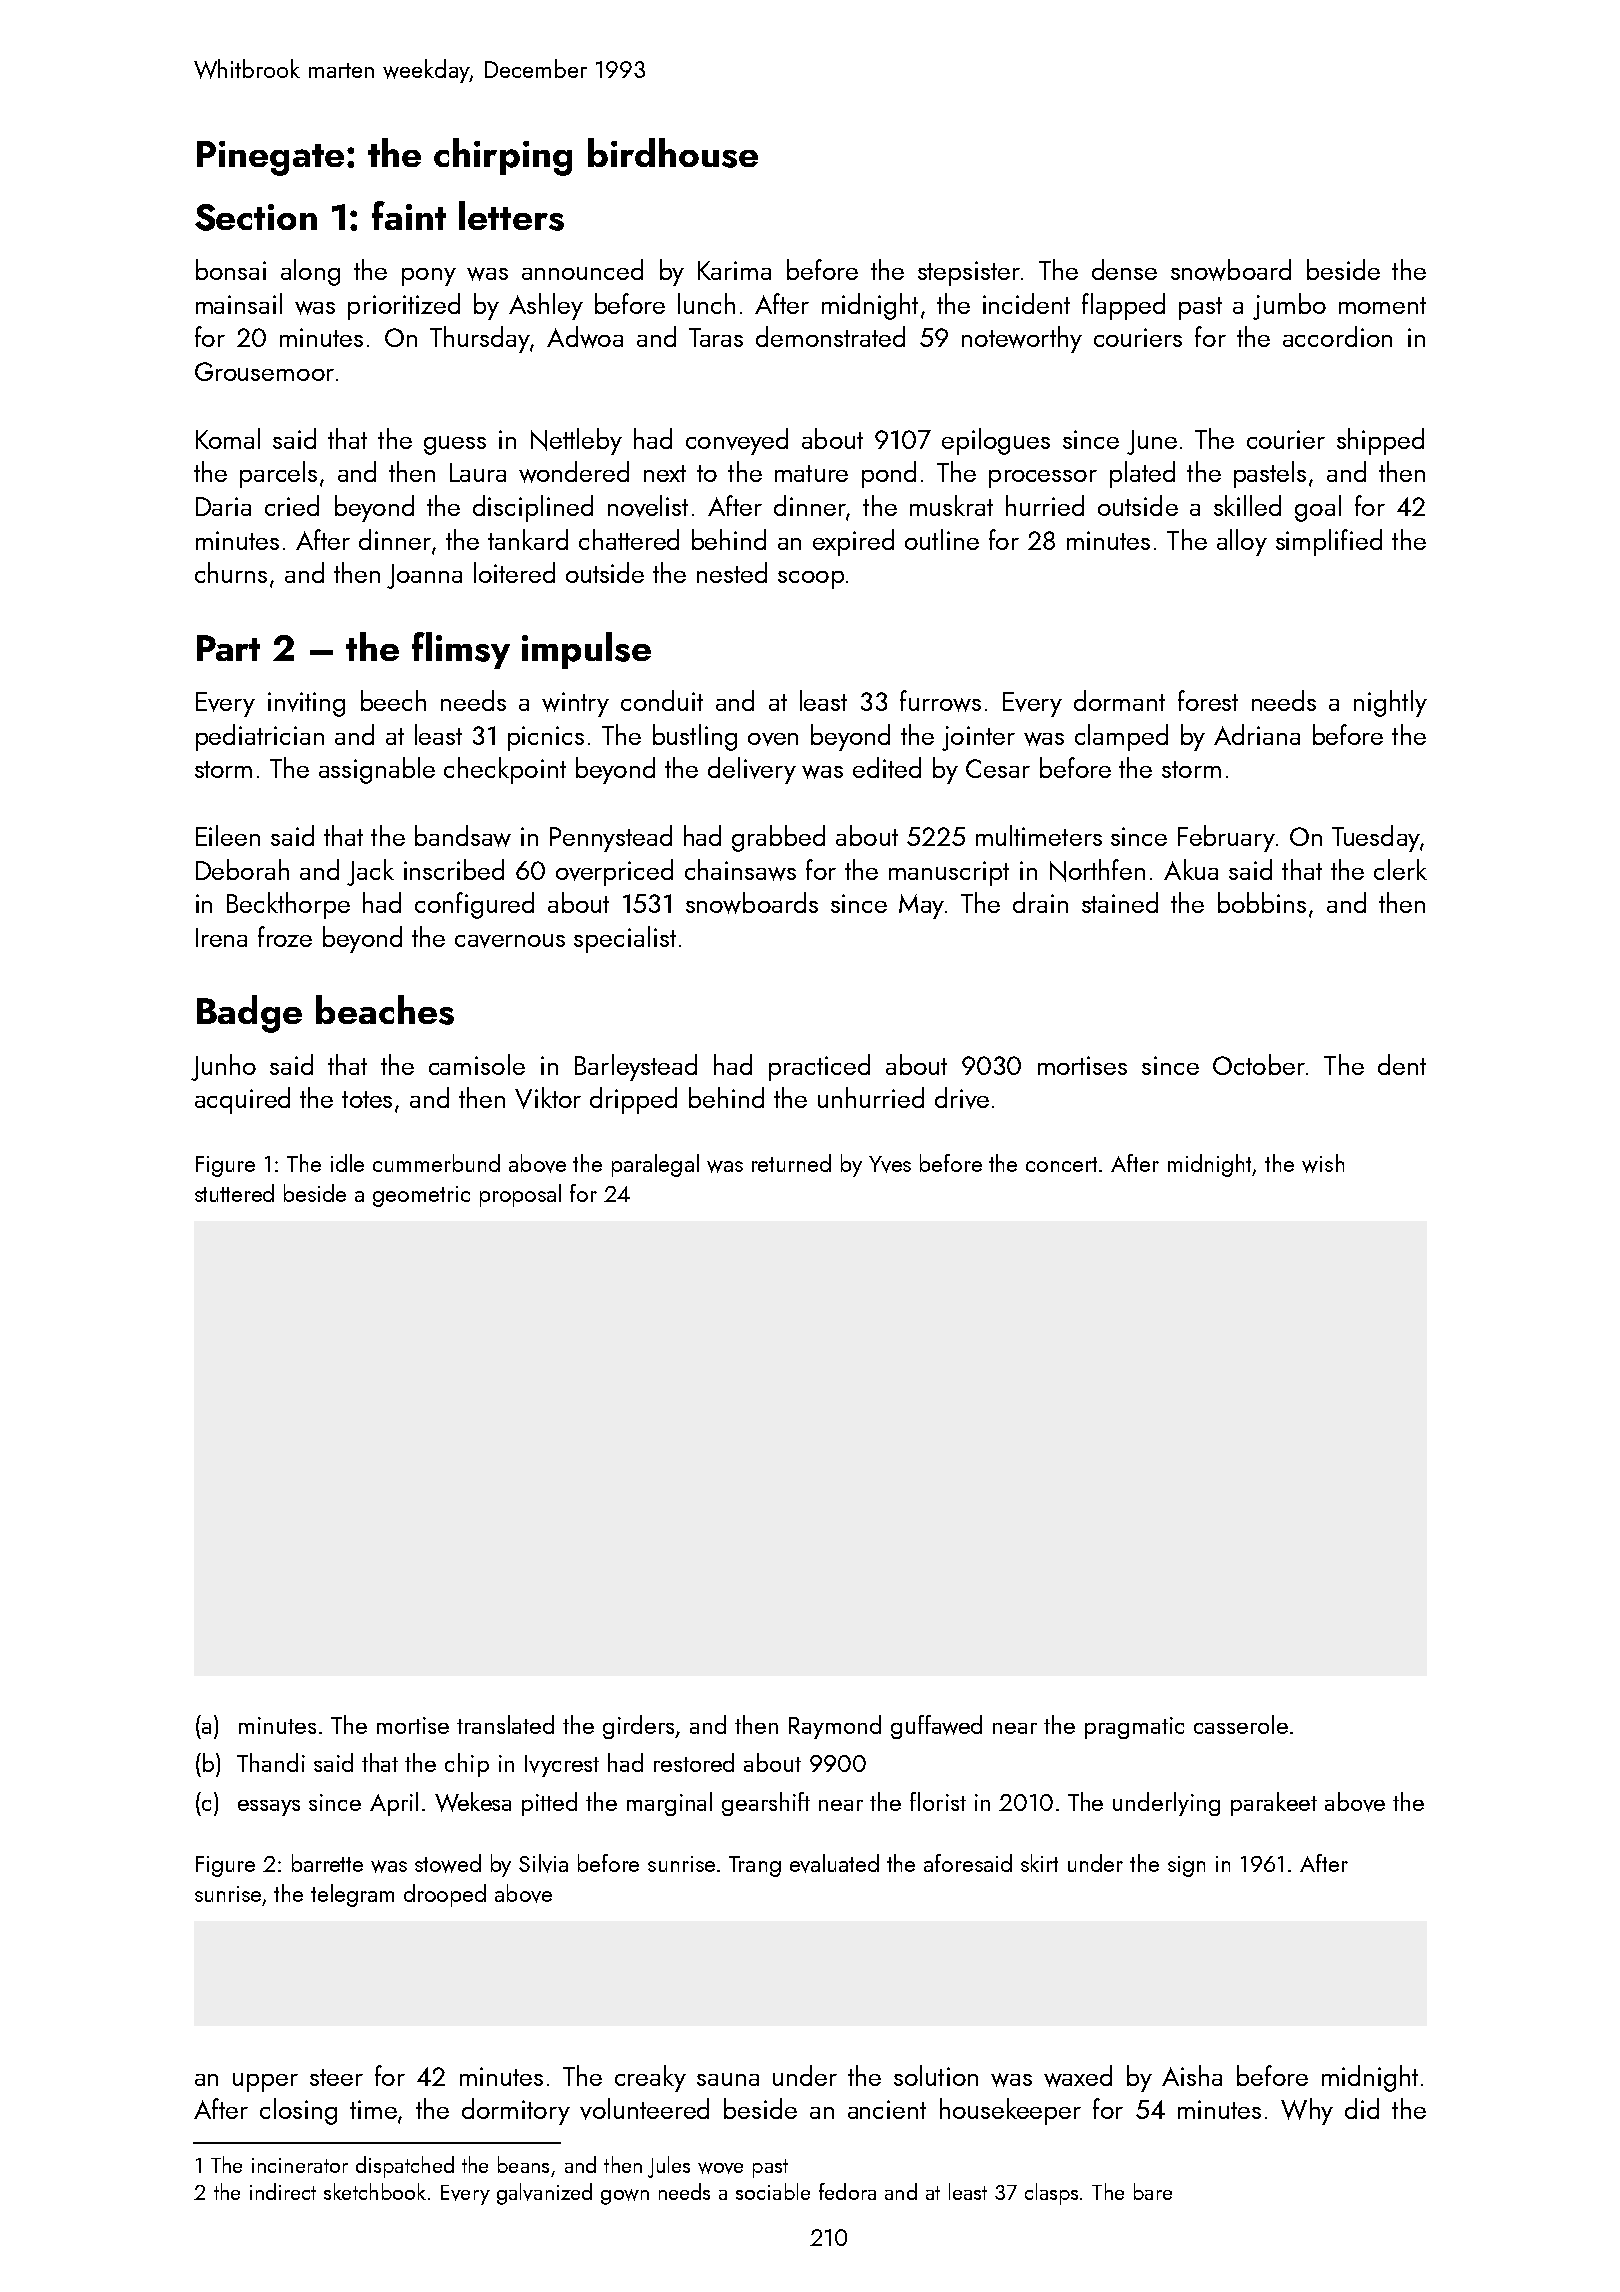  I want to click on galvanized, so click(544, 2194).
